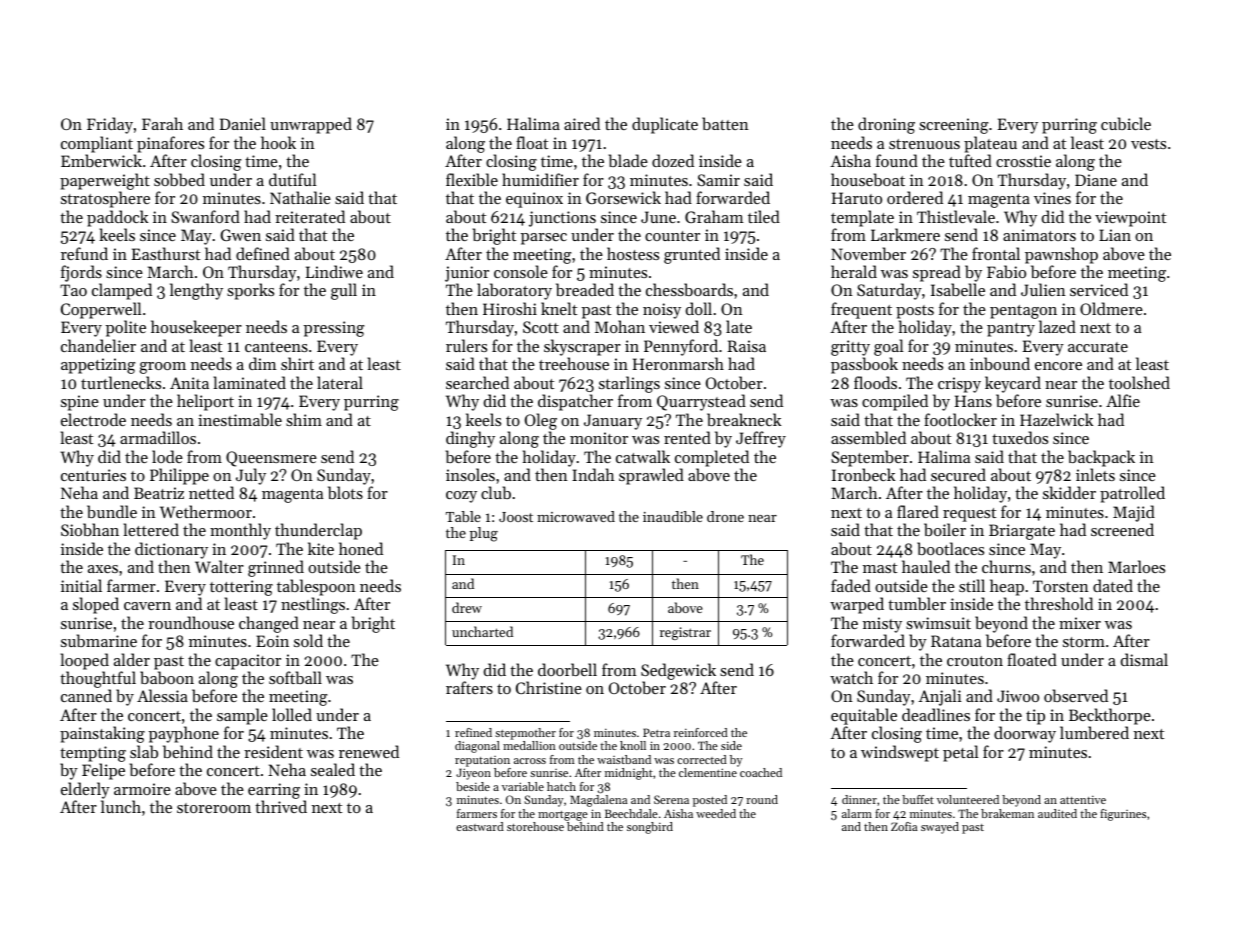 The image size is (1233, 952). Describe the element at coordinates (162, 123) in the document. I see `Farah` at that location.
